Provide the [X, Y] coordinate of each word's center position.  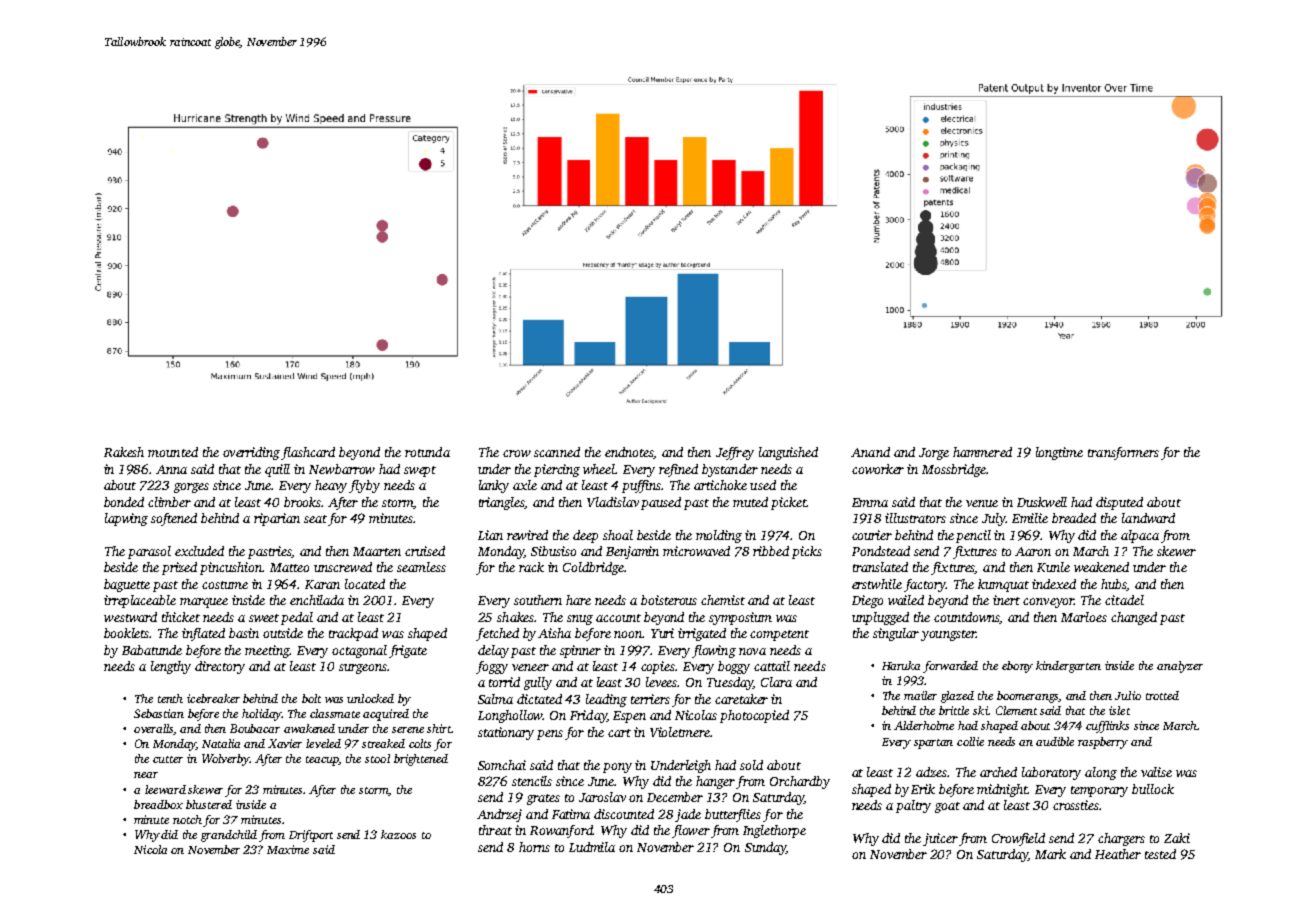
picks [807, 552]
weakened [1101, 567]
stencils [532, 781]
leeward [165, 789]
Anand [870, 452]
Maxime [288, 849]
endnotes [629, 453]
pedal [297, 618]
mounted [173, 452]
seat [315, 519]
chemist [723, 600]
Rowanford [561, 831]
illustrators [915, 518]
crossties [1076, 805]
